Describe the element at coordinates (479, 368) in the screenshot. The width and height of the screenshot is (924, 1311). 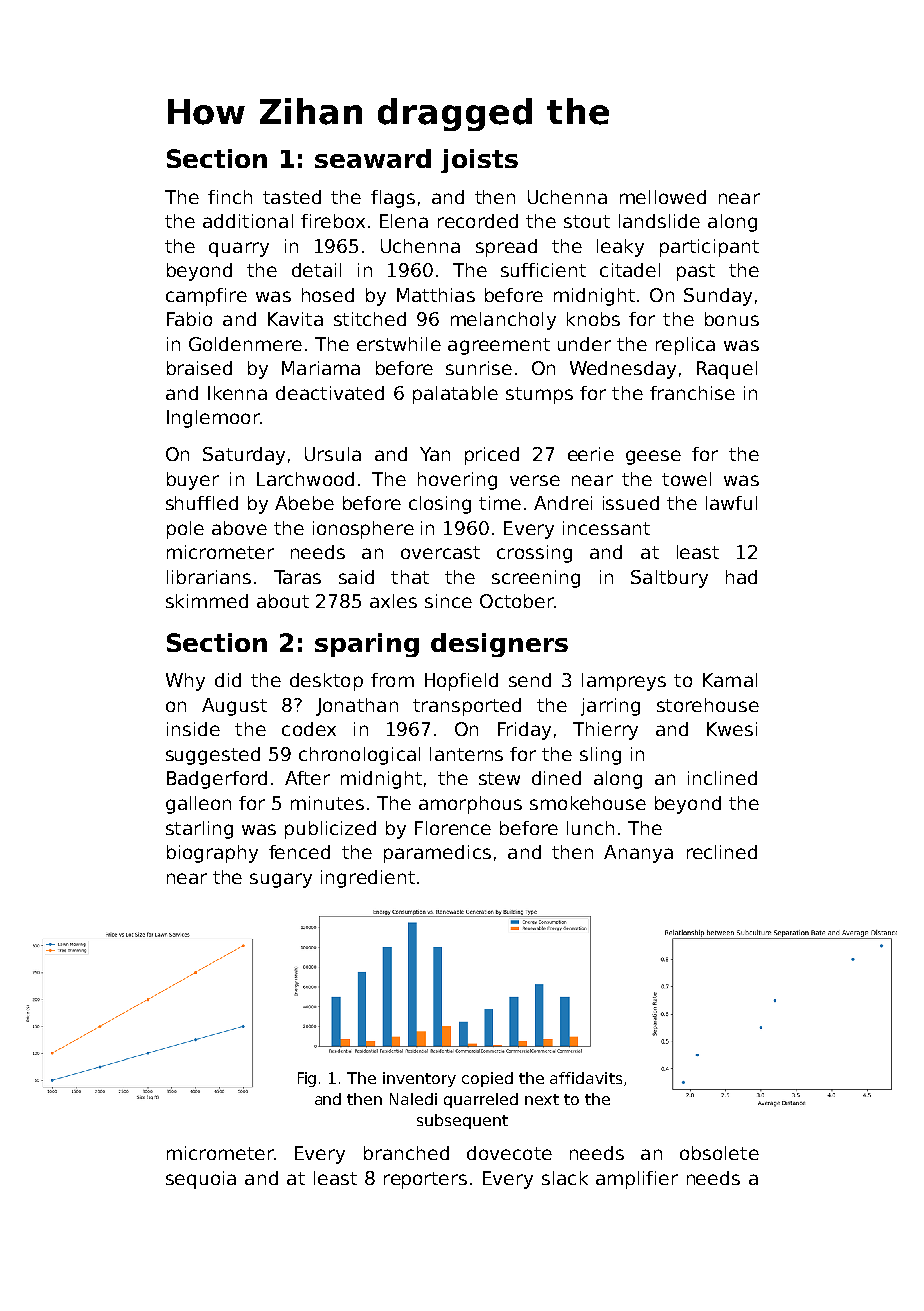
I see `sunrise` at that location.
